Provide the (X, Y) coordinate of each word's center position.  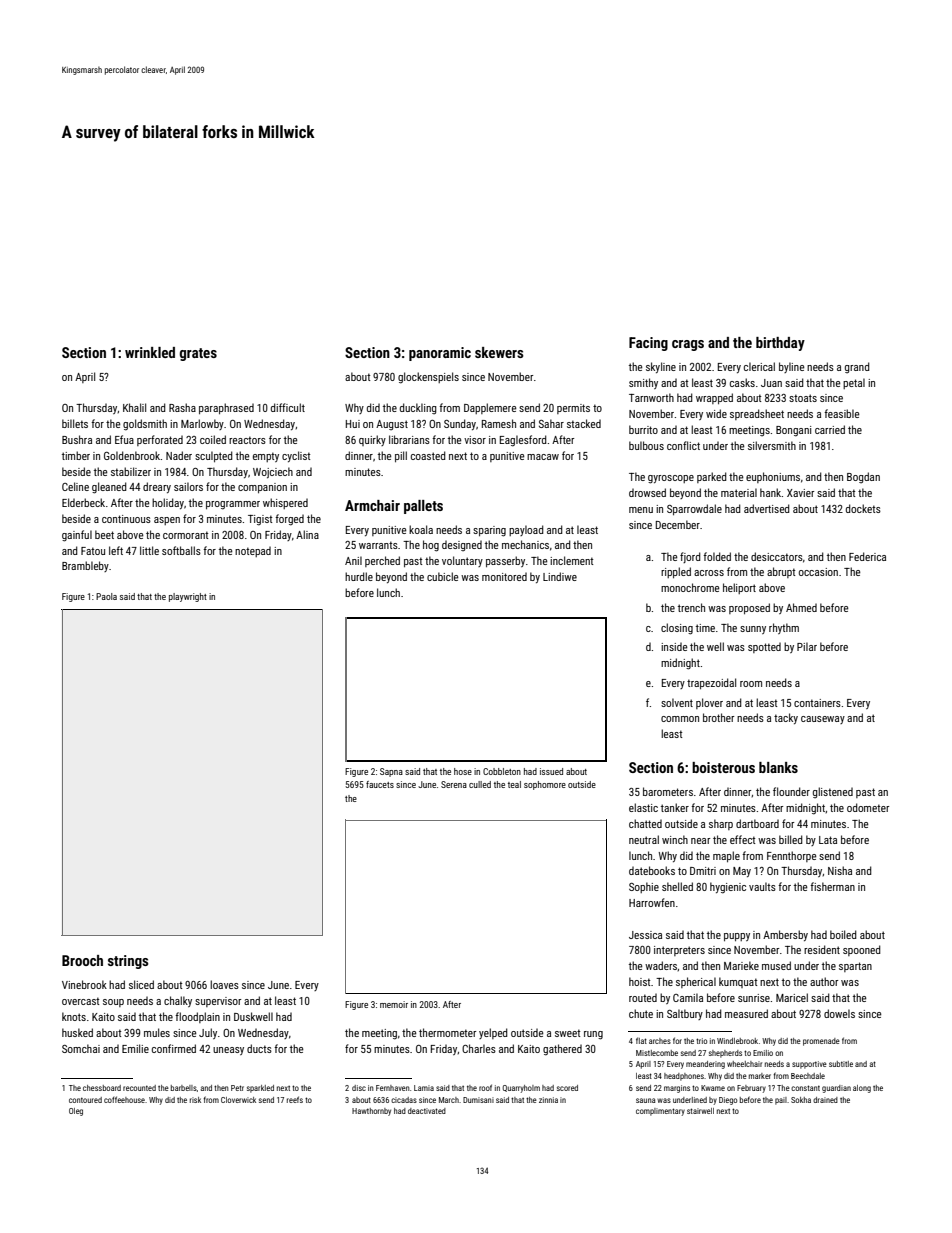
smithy (643, 383)
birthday (780, 344)
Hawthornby (371, 1112)
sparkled (260, 1089)
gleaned (109, 488)
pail (781, 1101)
